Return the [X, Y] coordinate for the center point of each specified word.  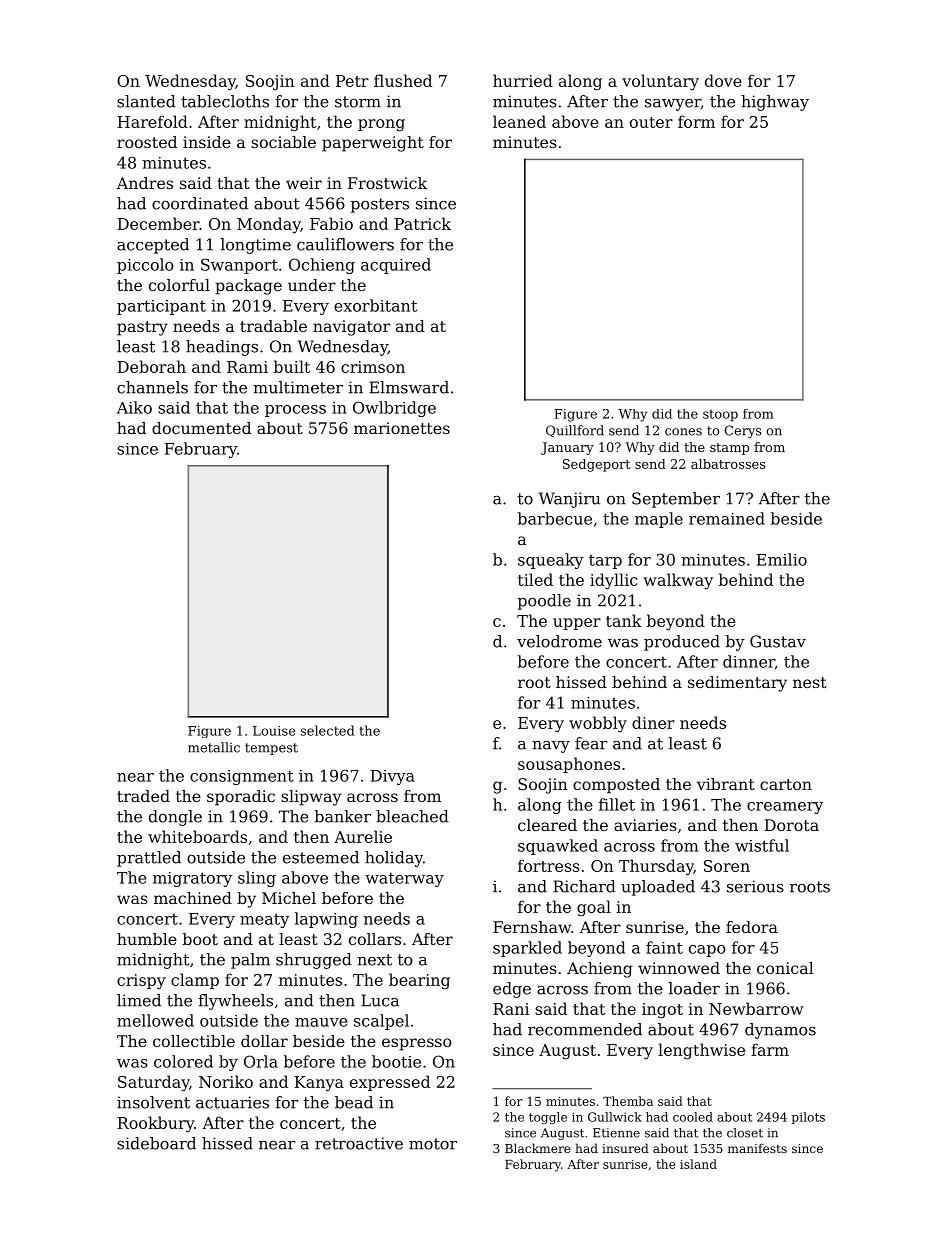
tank [624, 620]
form [696, 121]
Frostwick [387, 183]
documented [201, 428]
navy [551, 747]
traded [143, 796]
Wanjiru [569, 500]
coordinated [200, 203]
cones [683, 432]
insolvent [153, 1102]
